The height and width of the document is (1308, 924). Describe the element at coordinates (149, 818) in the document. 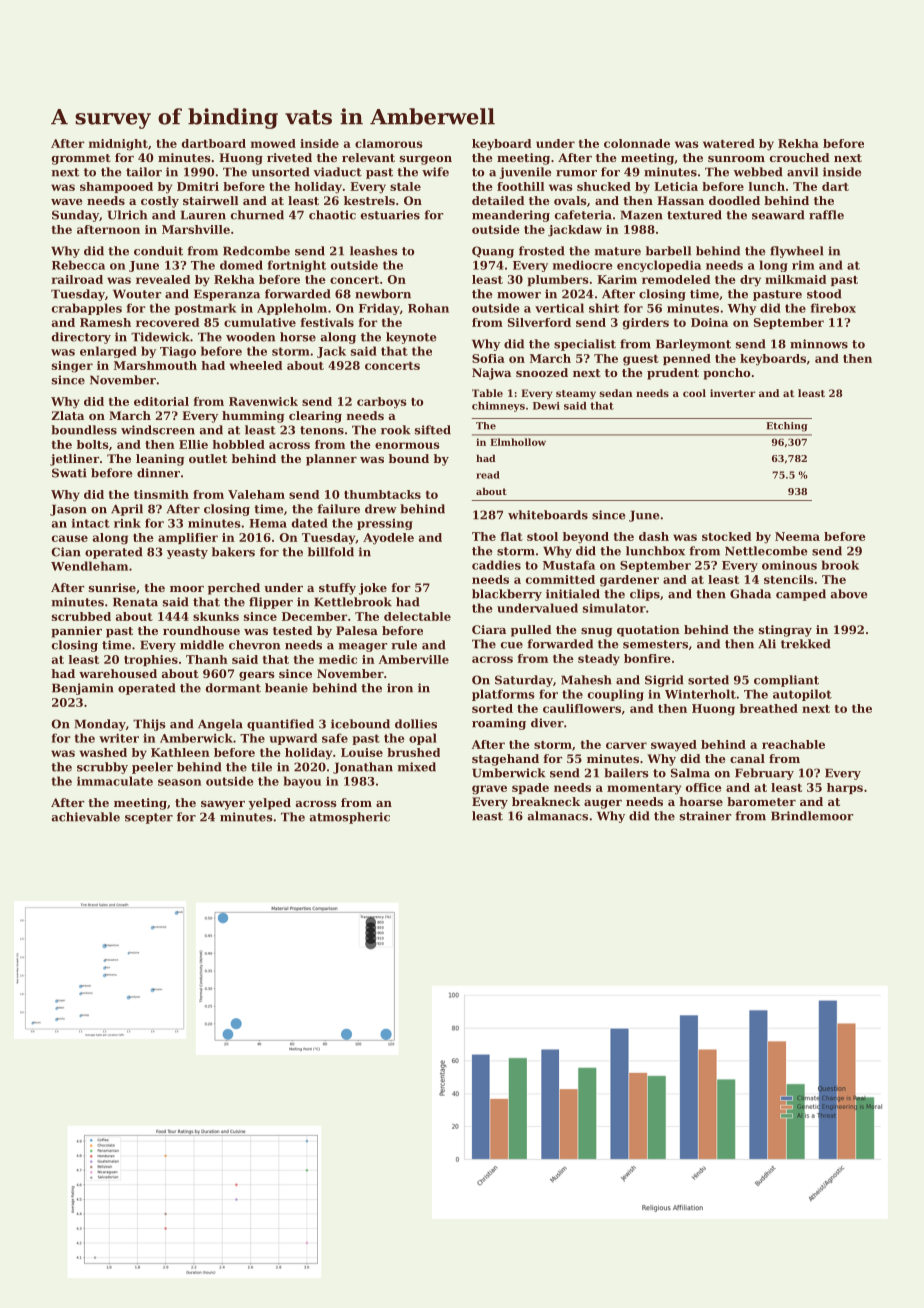

I see `scepter` at that location.
